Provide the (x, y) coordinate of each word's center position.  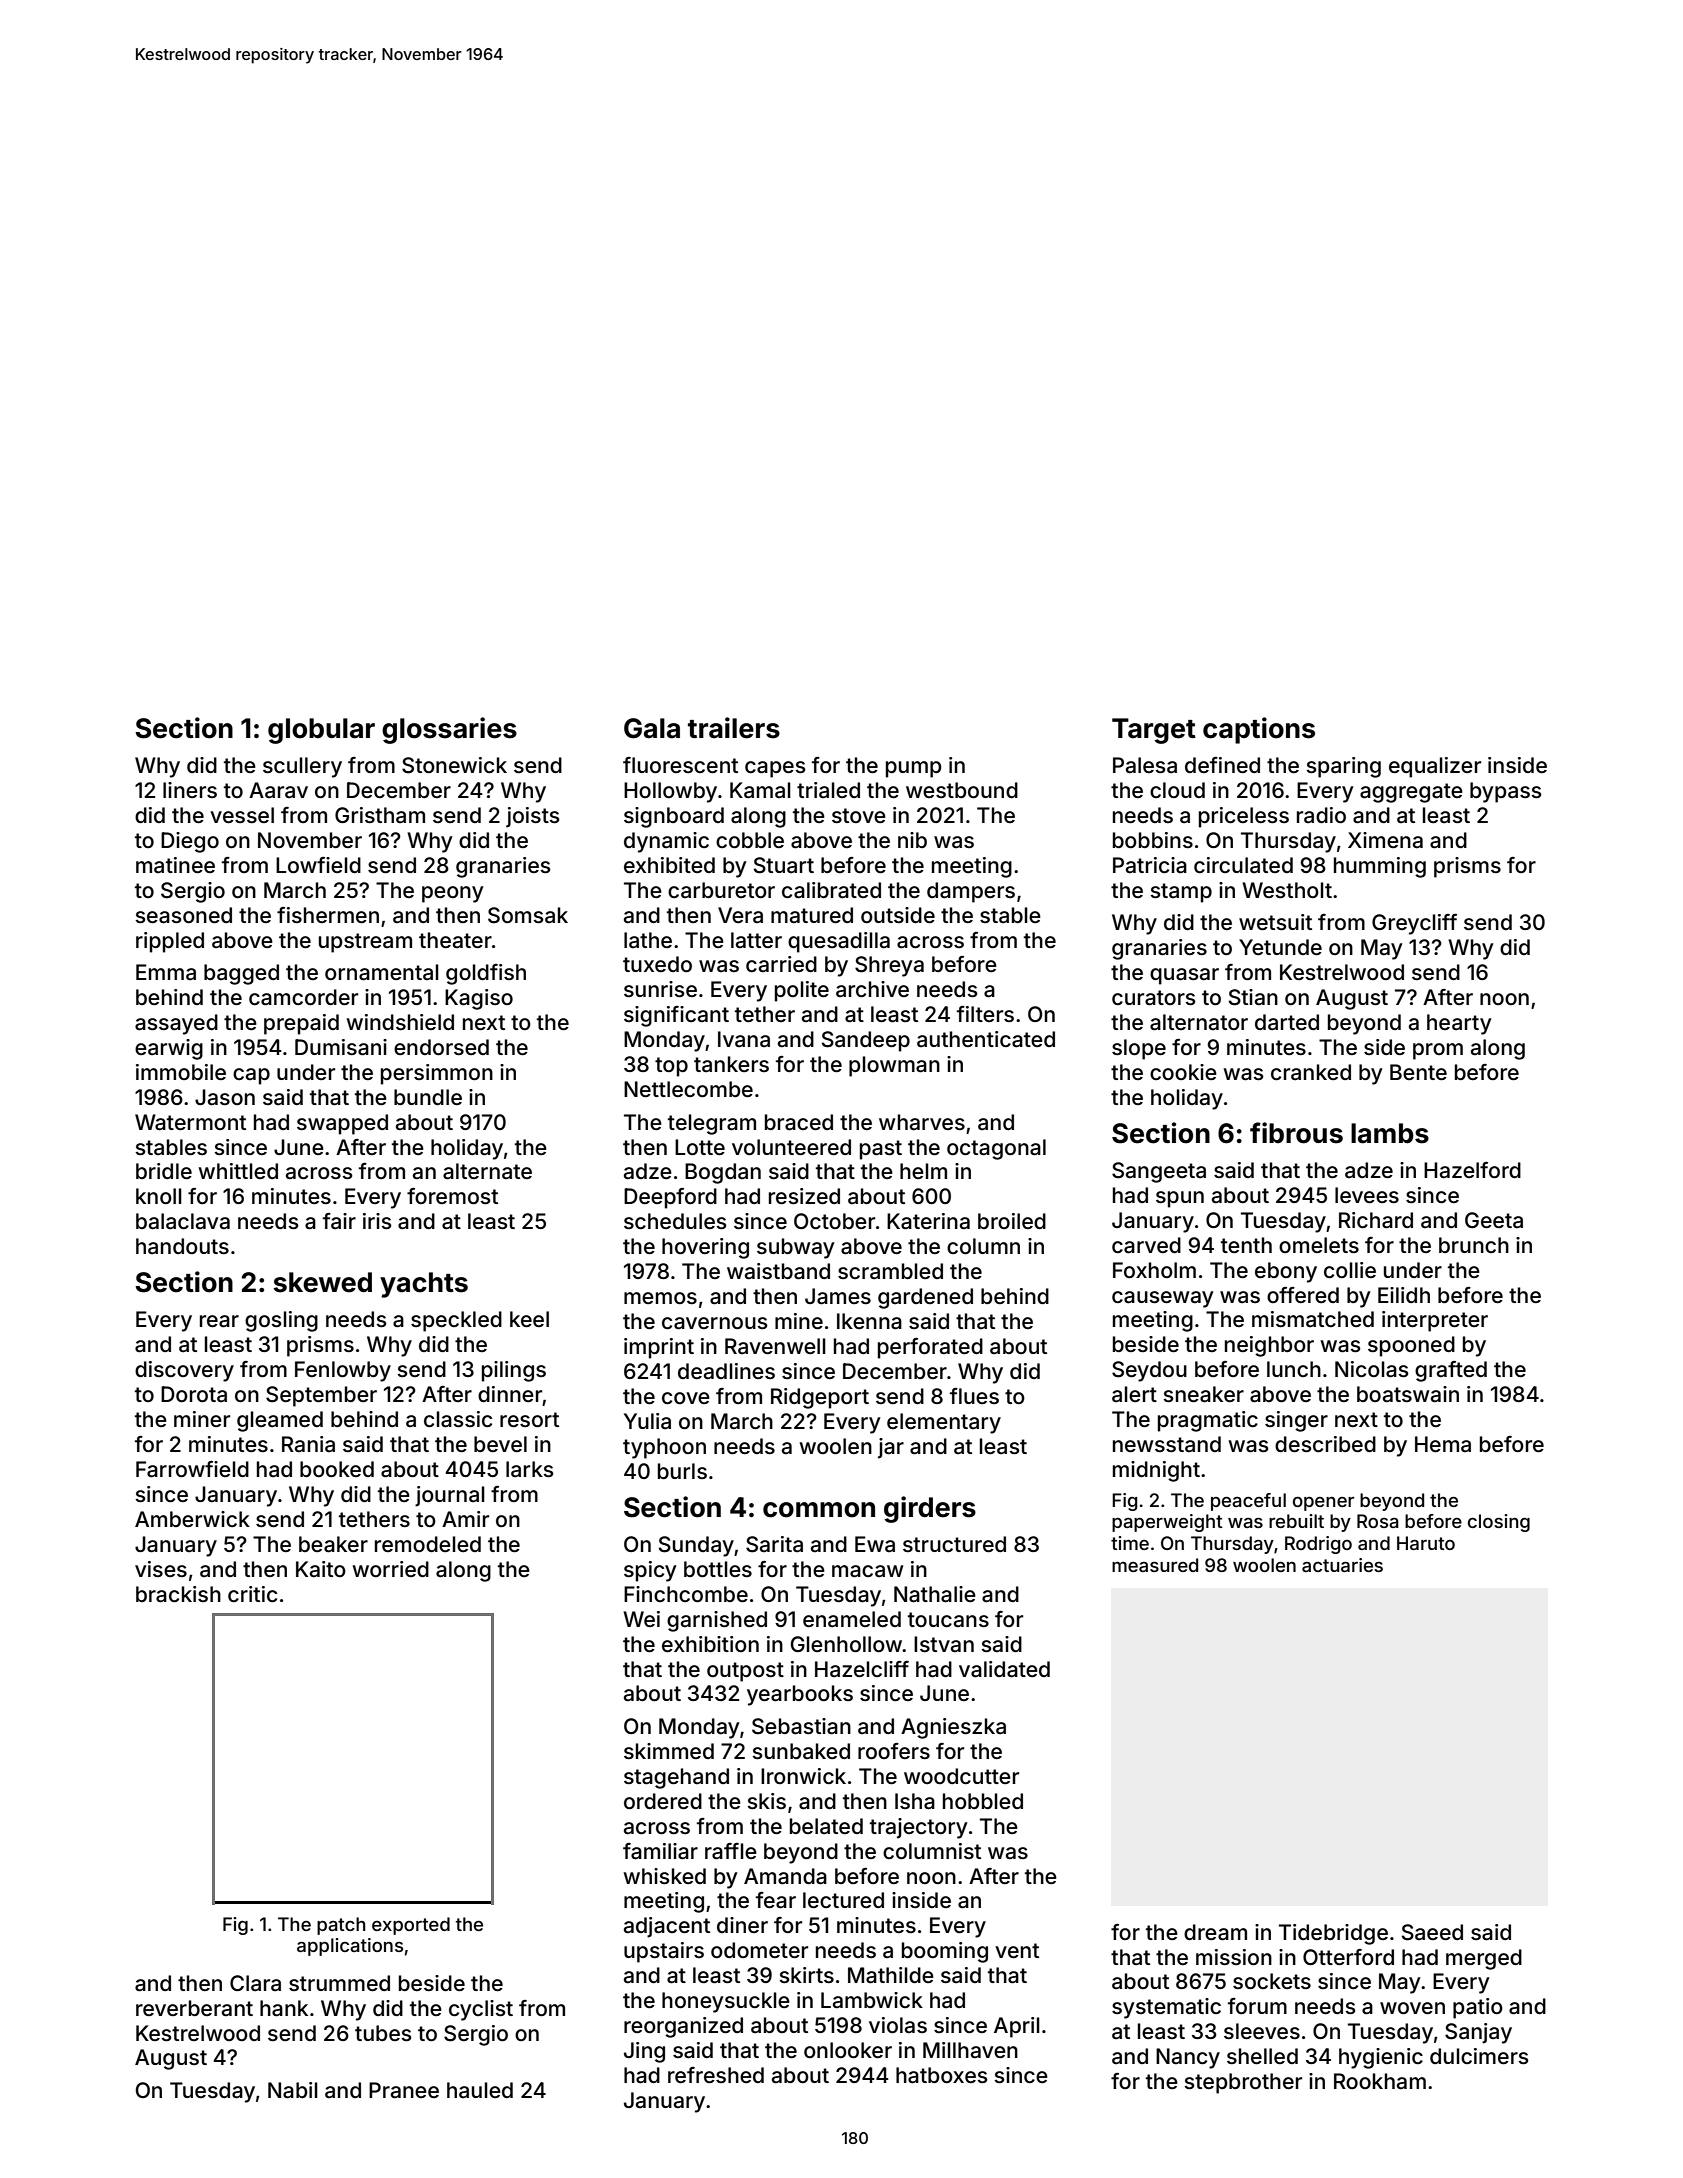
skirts (806, 1975)
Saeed (1432, 1932)
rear (219, 1321)
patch (341, 1926)
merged (1484, 1959)
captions (1259, 730)
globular (321, 731)
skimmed (669, 1751)
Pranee (404, 2090)
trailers (734, 728)
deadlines (726, 1371)
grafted (1451, 1371)
